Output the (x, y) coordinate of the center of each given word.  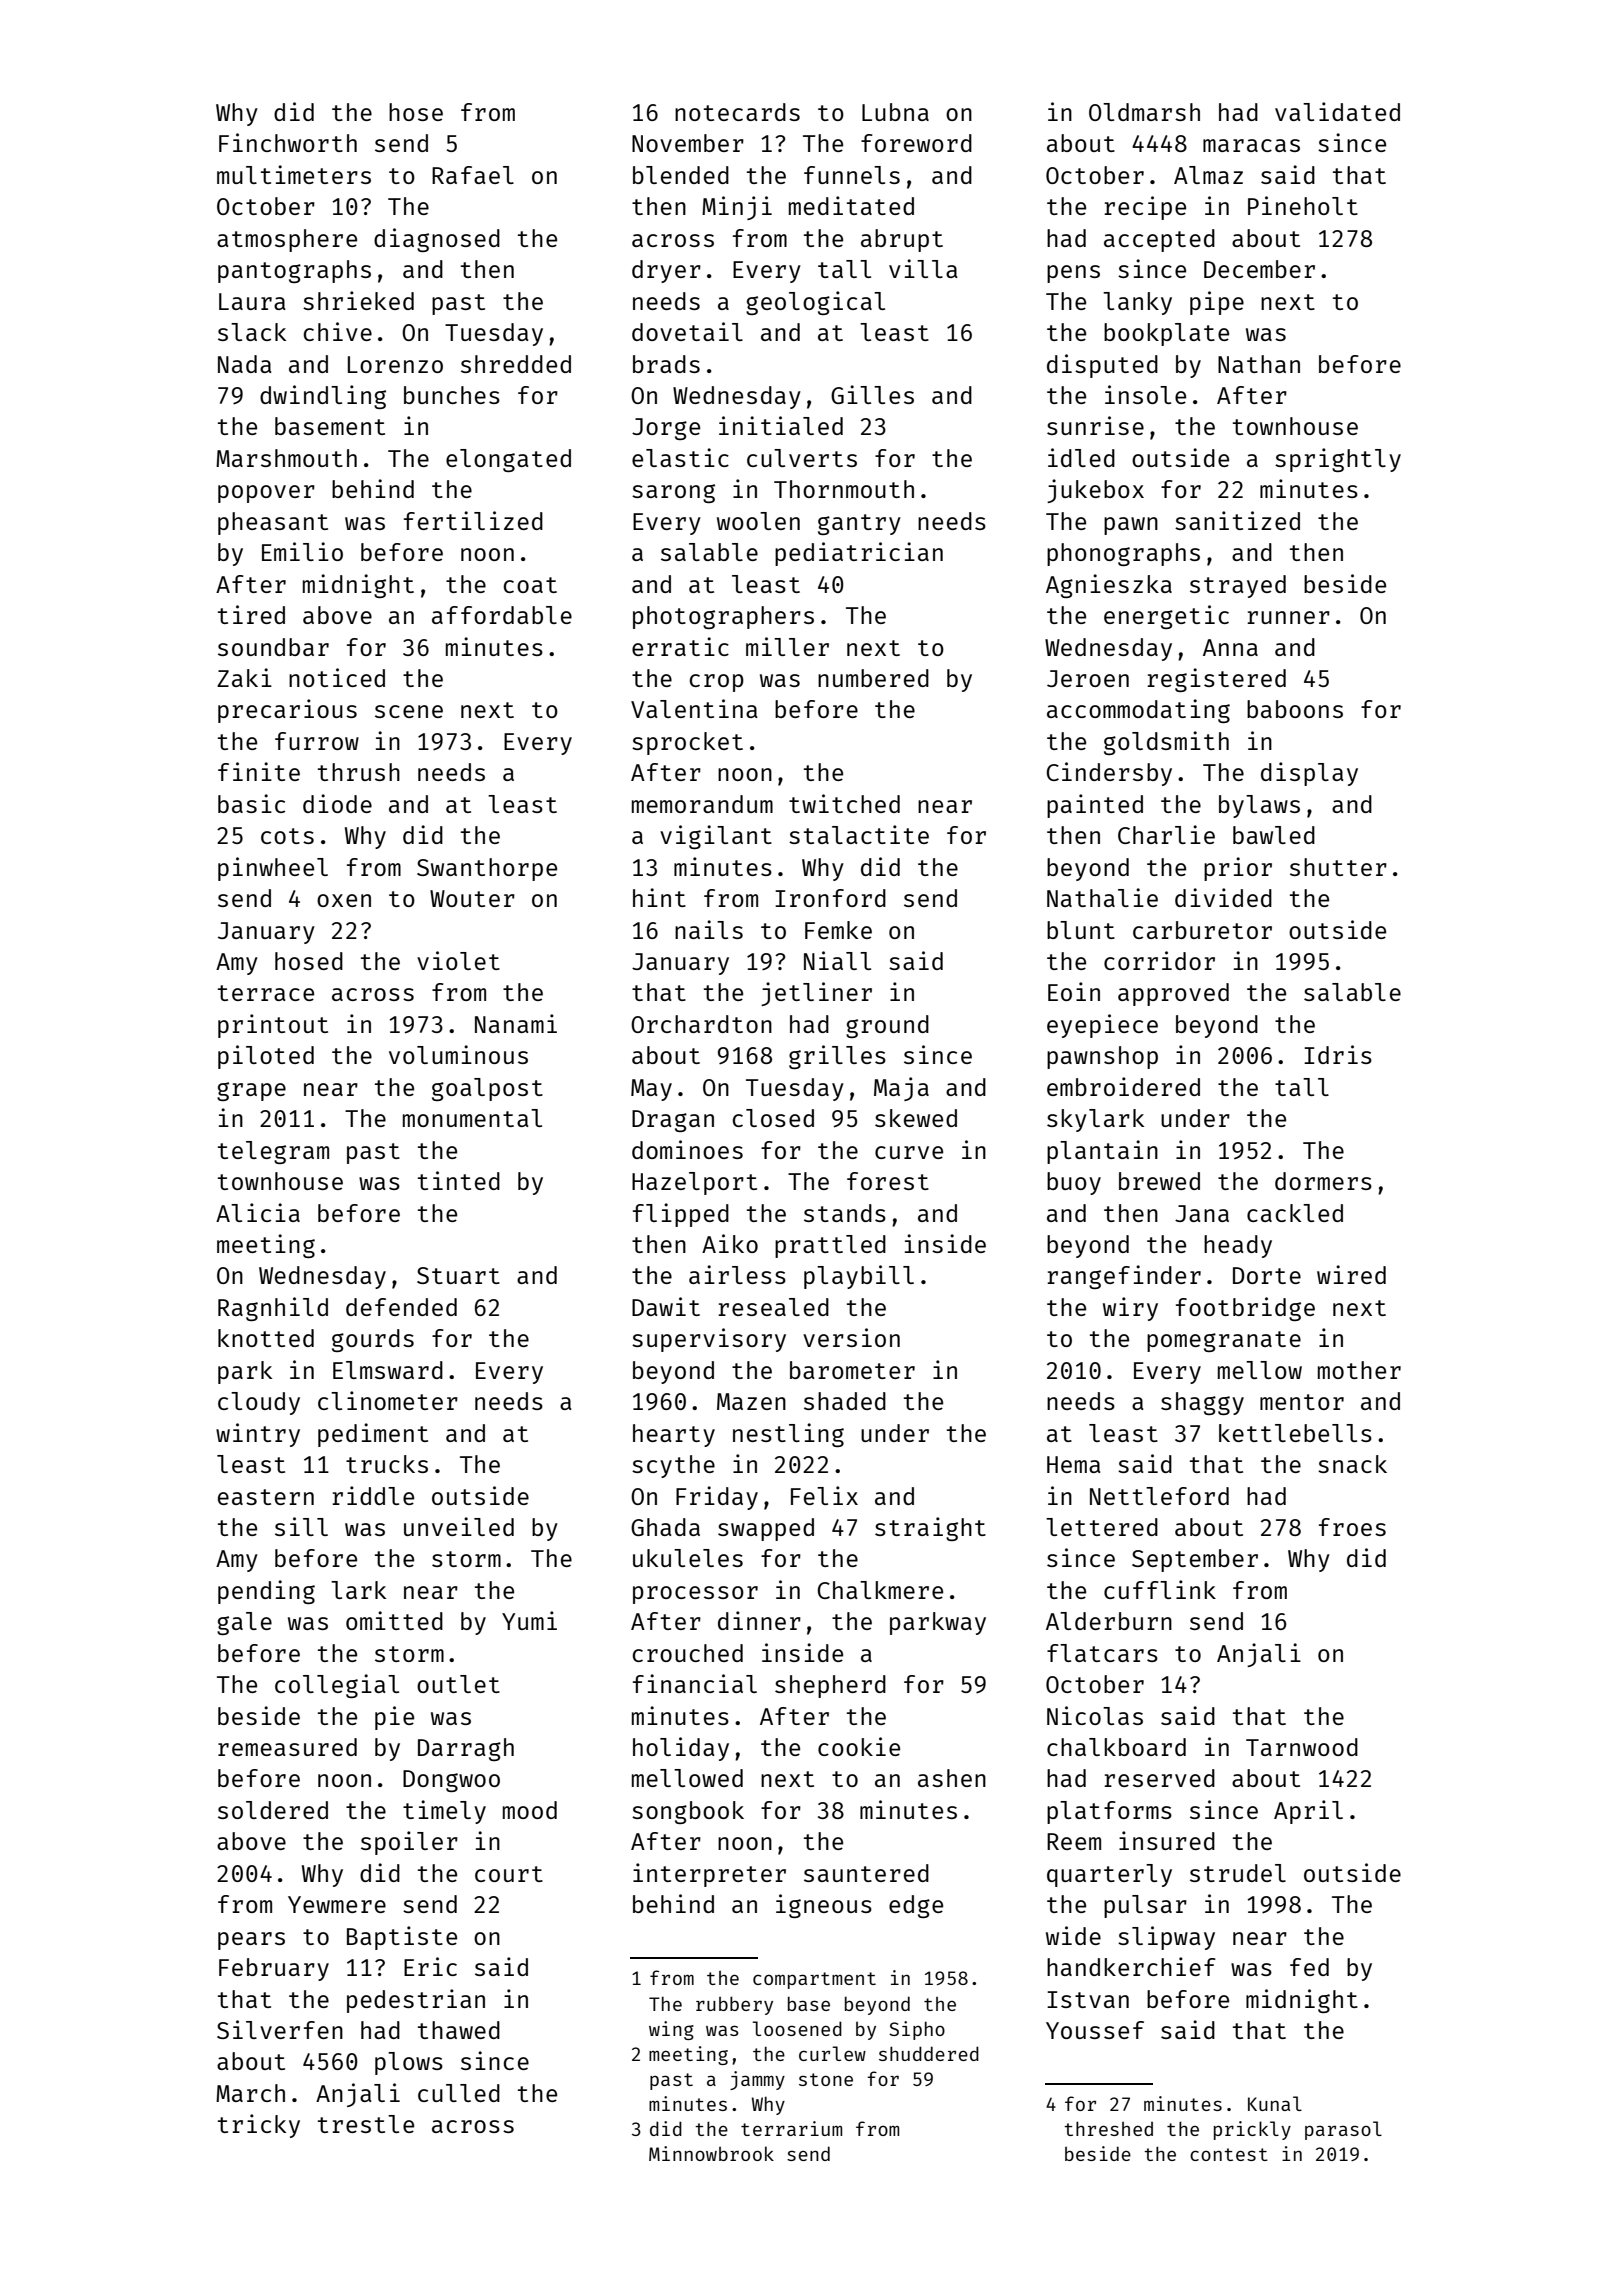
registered (1216, 680)
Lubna (895, 112)
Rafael (473, 175)
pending (266, 1592)
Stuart (458, 1275)
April (1308, 1812)
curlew (832, 2053)
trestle (366, 2124)
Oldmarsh (1144, 112)
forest (888, 1181)
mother (1359, 1370)
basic (251, 803)
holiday (681, 1749)
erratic (680, 646)
